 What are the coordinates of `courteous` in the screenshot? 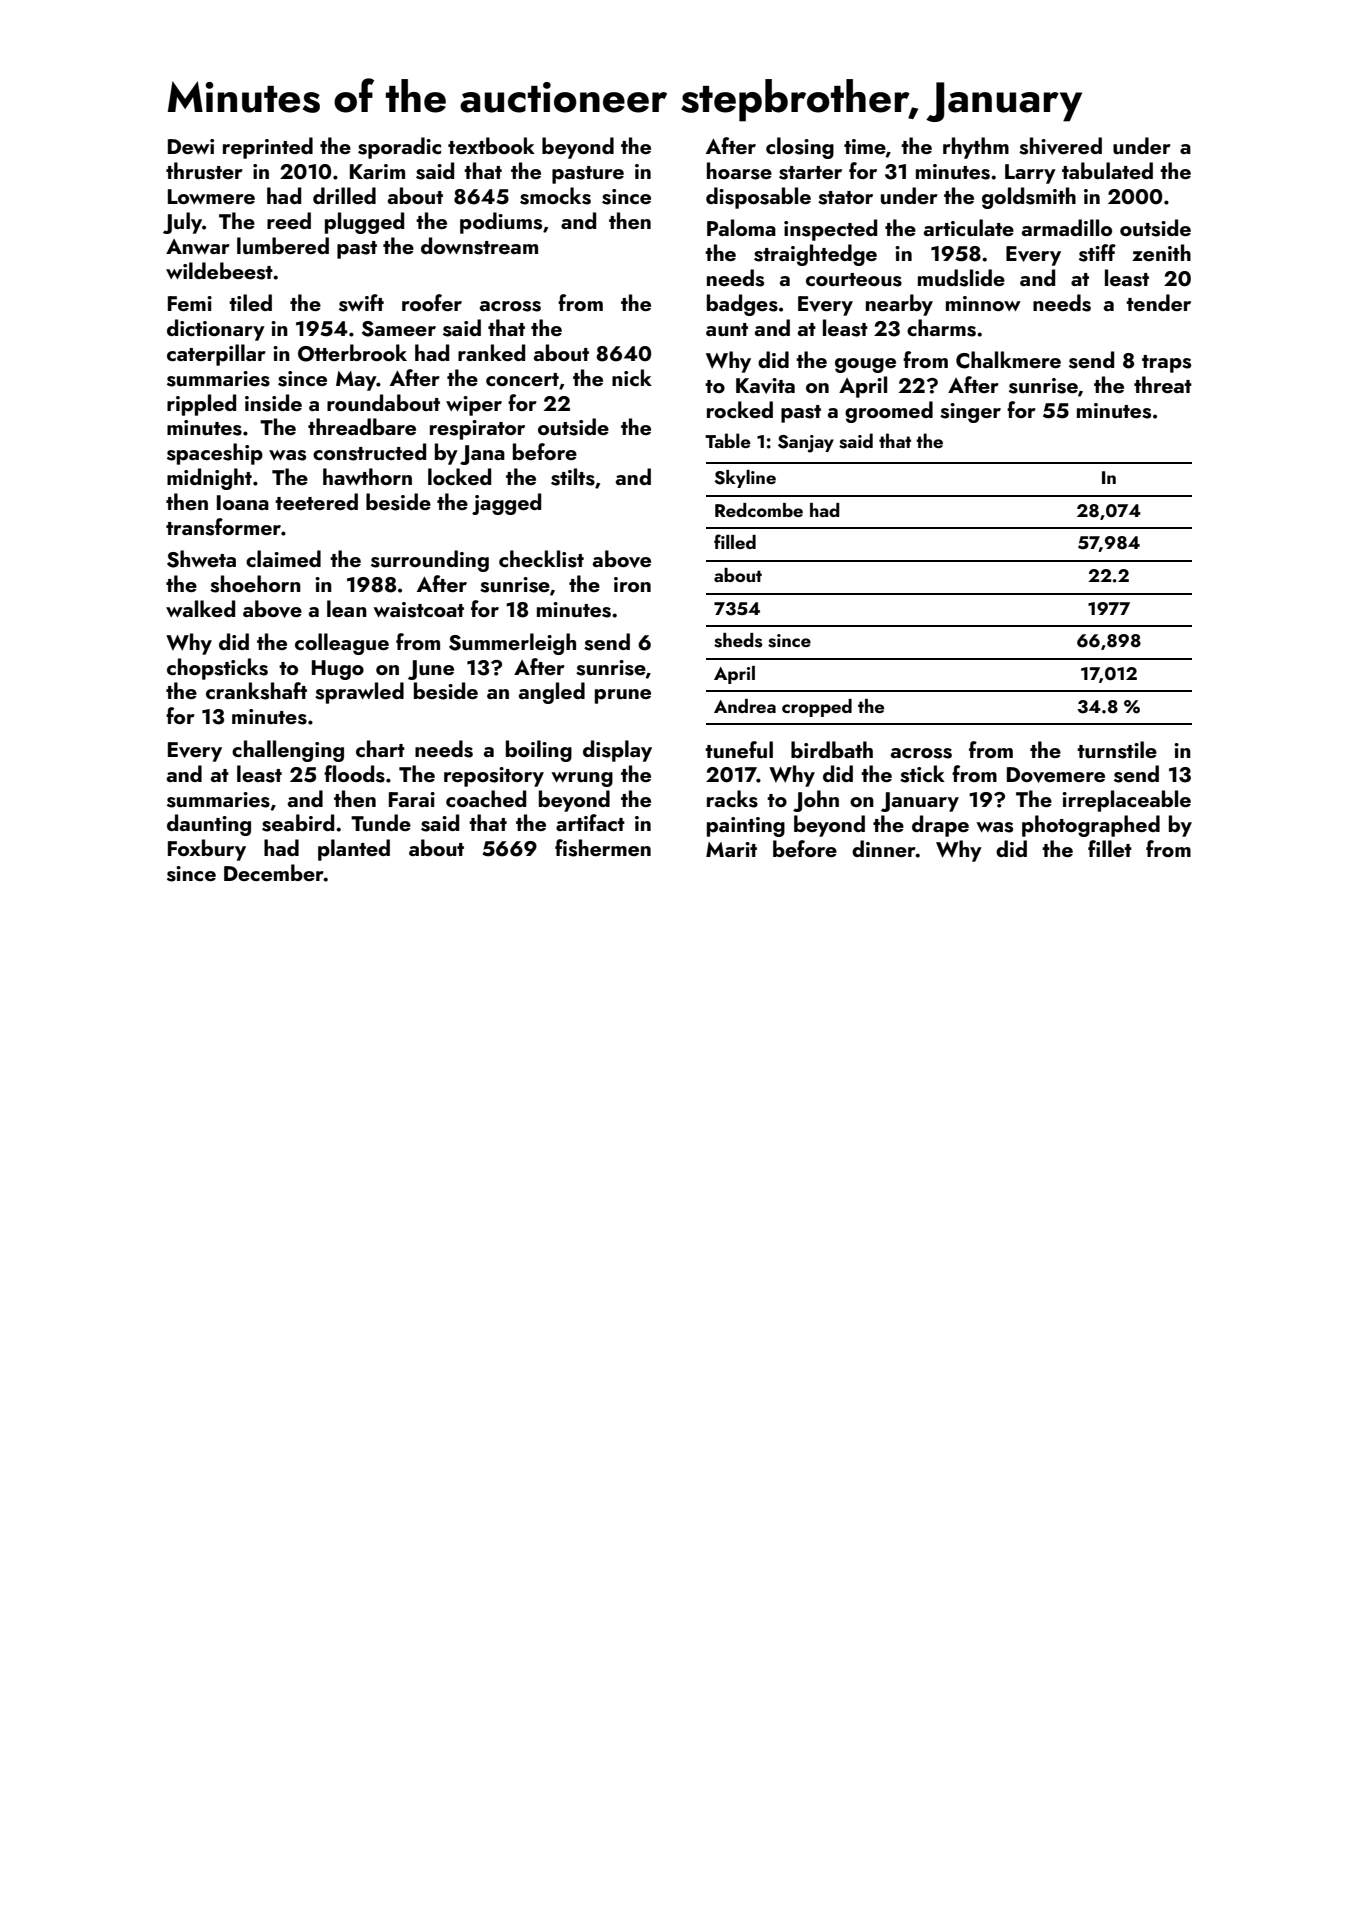 It's located at (854, 280).
